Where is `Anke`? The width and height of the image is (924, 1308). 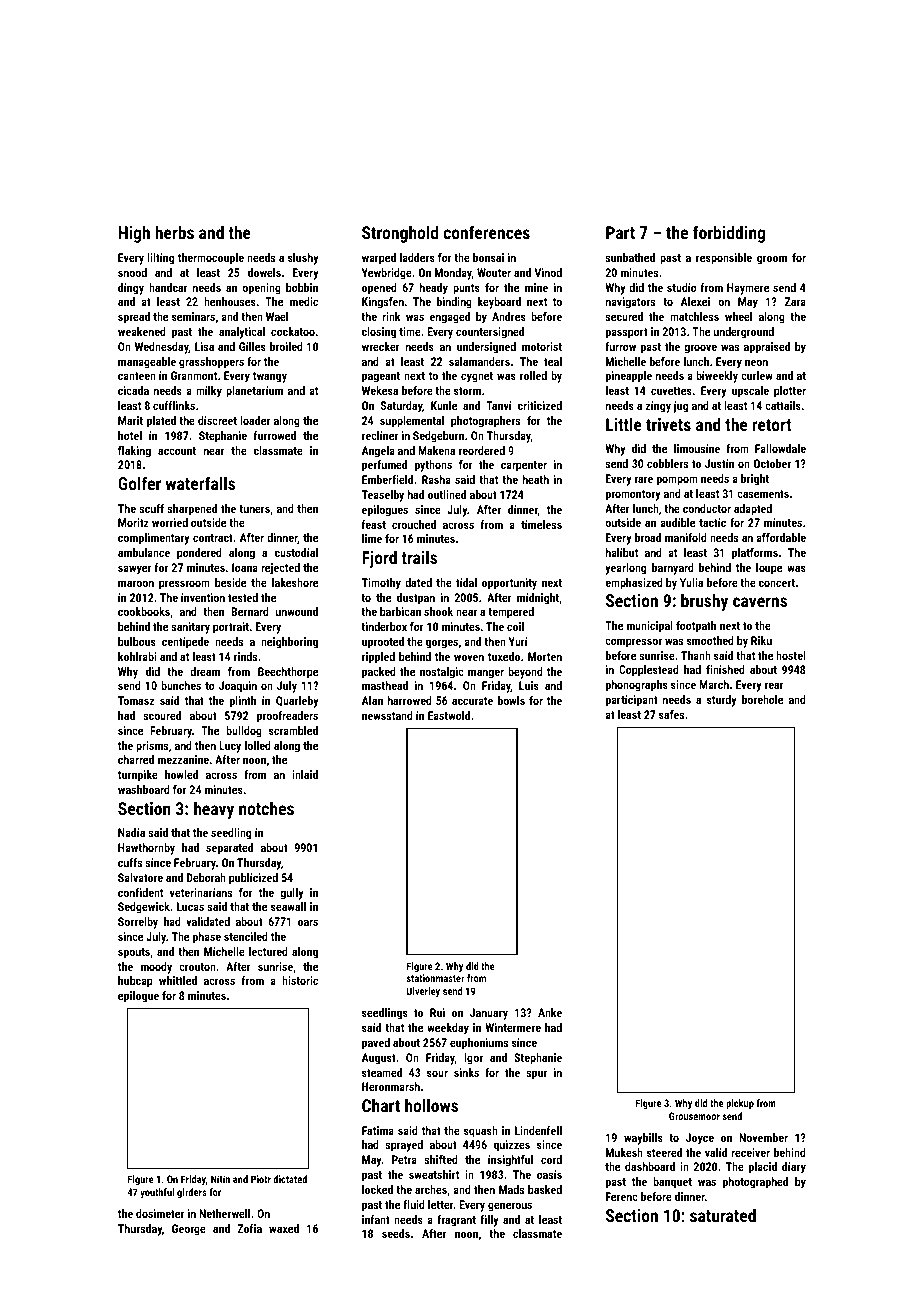 Anke is located at coordinates (550, 1012).
